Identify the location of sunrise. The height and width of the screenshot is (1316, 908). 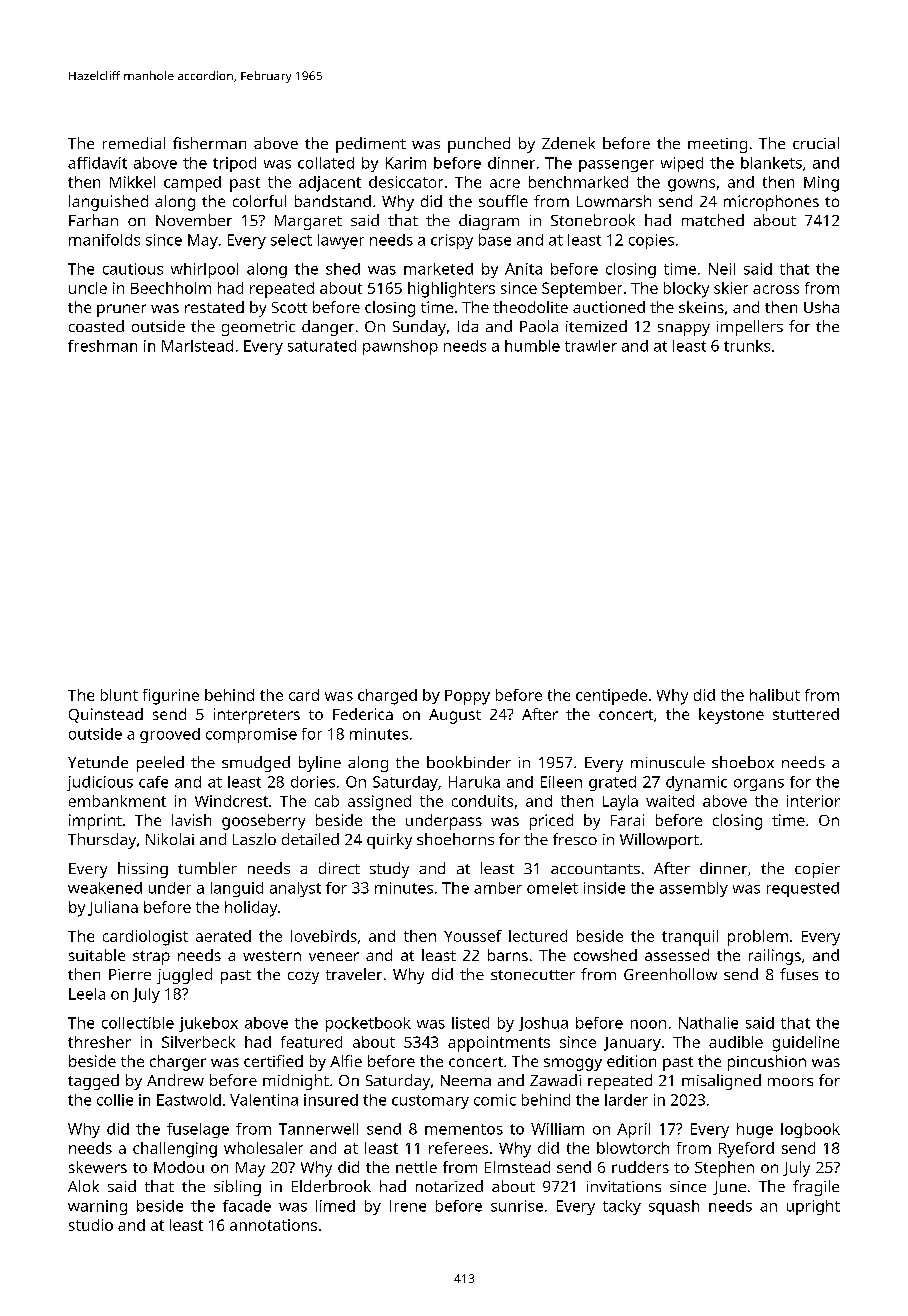
(517, 1206).
